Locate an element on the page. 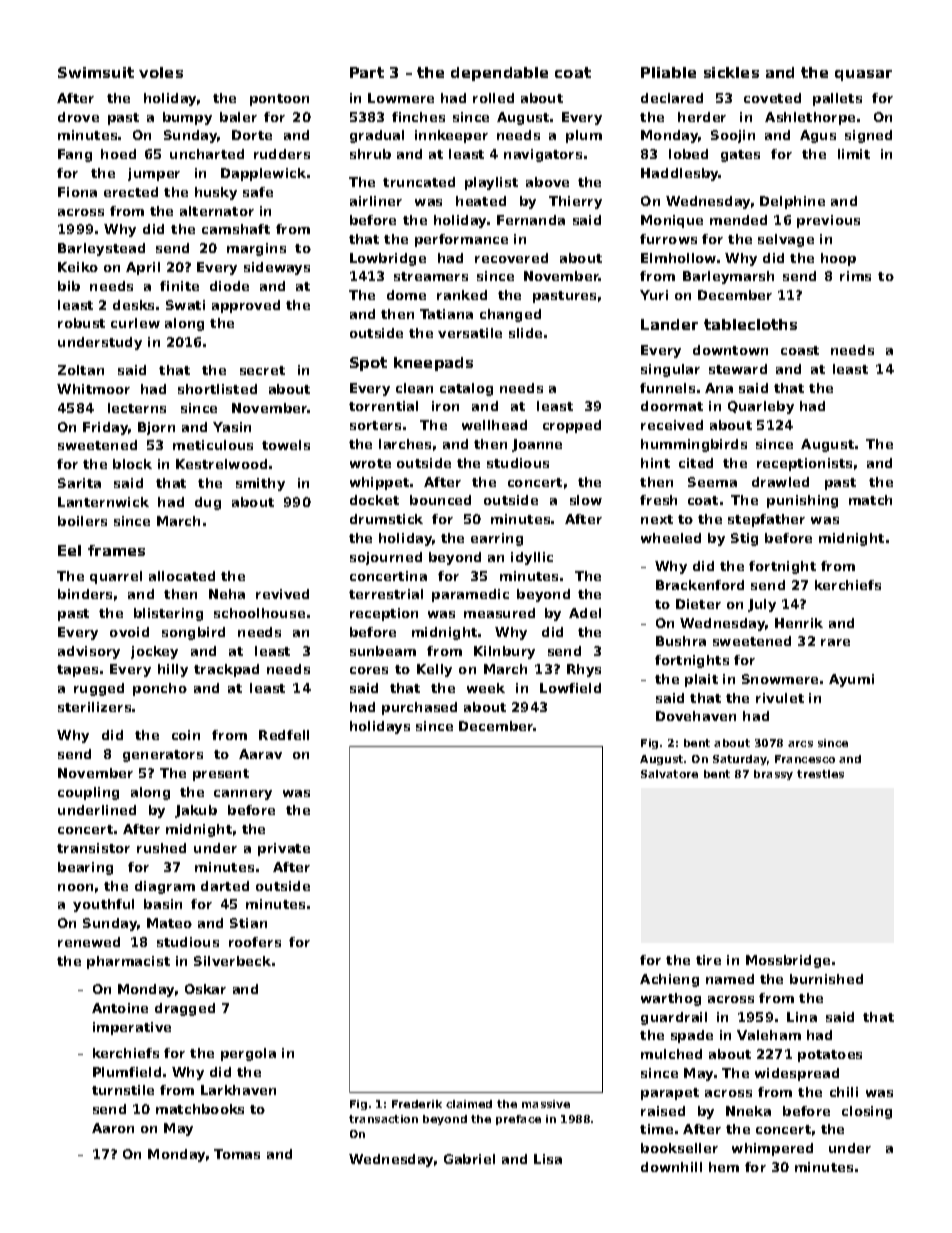 Image resolution: width=952 pixels, height=1233 pixels. spade is located at coordinates (692, 1036).
